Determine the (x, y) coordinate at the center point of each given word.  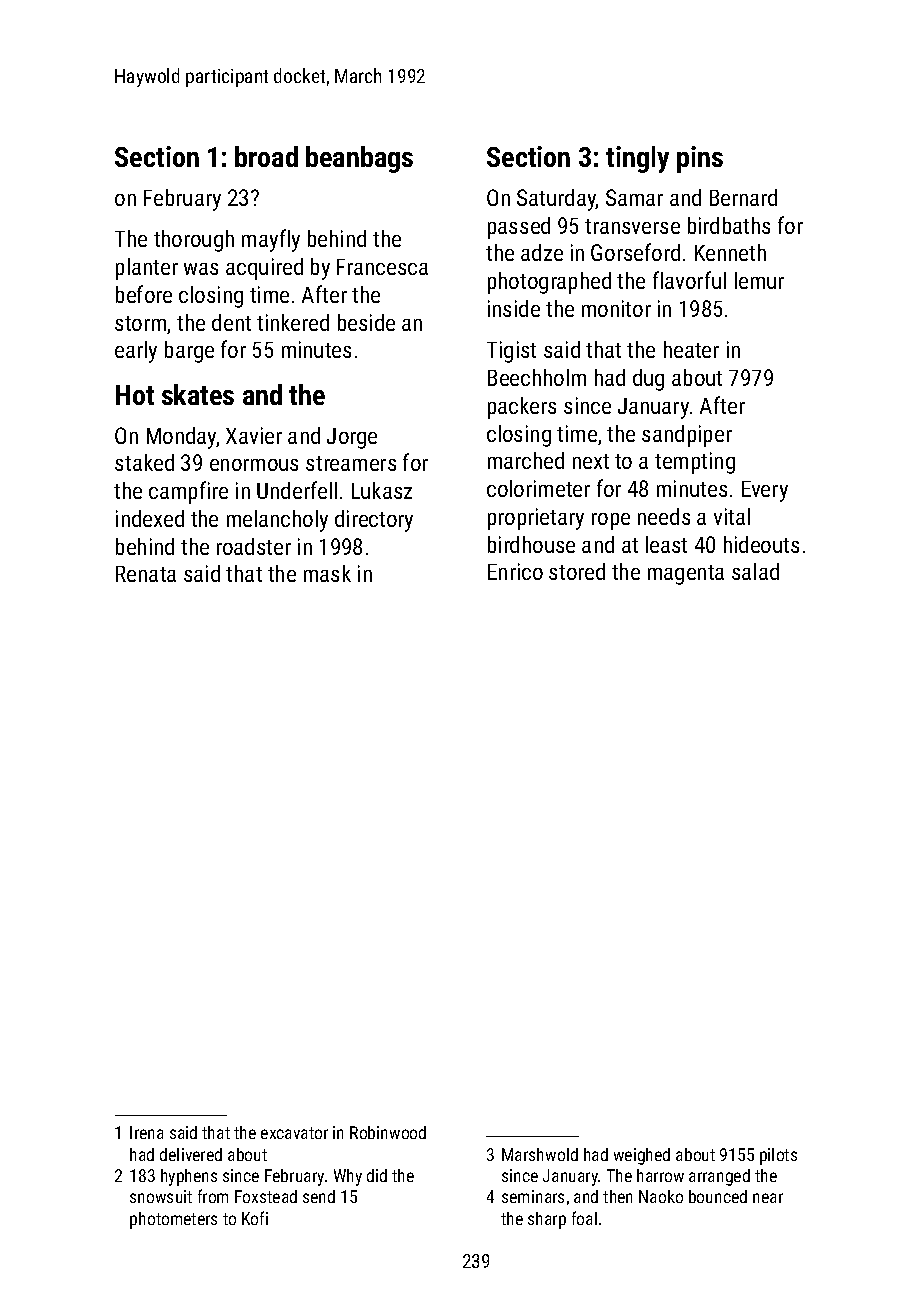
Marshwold (540, 1154)
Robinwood (388, 1132)
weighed (642, 1156)
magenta (686, 575)
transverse (632, 226)
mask (327, 573)
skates (198, 394)
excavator (294, 1133)
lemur (759, 280)
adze (542, 252)
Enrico (515, 571)
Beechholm (537, 377)
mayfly (271, 240)
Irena (146, 1132)
